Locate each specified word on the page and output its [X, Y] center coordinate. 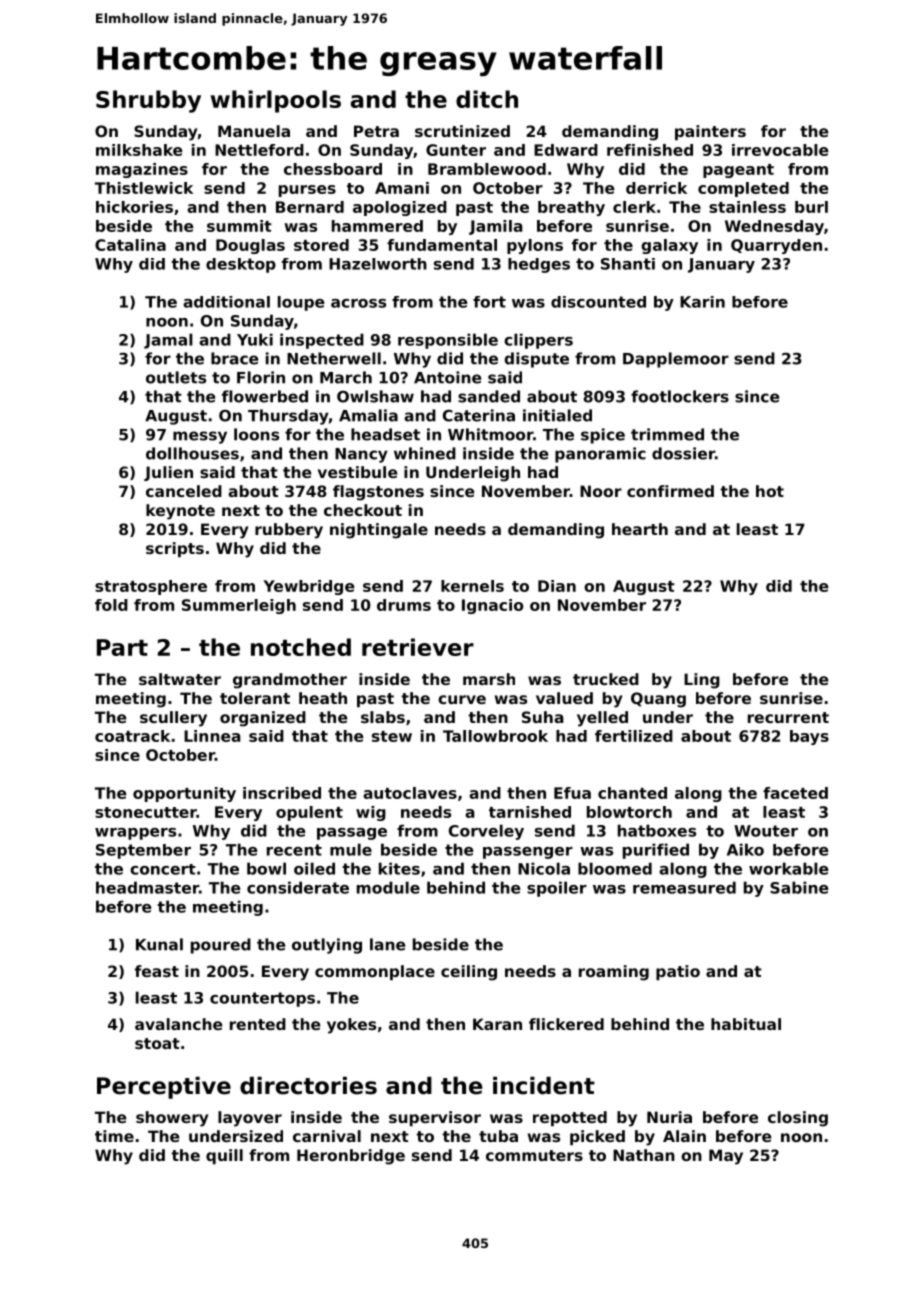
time [114, 1136]
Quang [658, 700]
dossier [683, 453]
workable [789, 868]
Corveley [486, 832]
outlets [176, 377]
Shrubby [148, 101]
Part [122, 647]
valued [564, 698]
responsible [448, 341]
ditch [487, 99]
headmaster [147, 887]
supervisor [435, 1118]
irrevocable [780, 150]
